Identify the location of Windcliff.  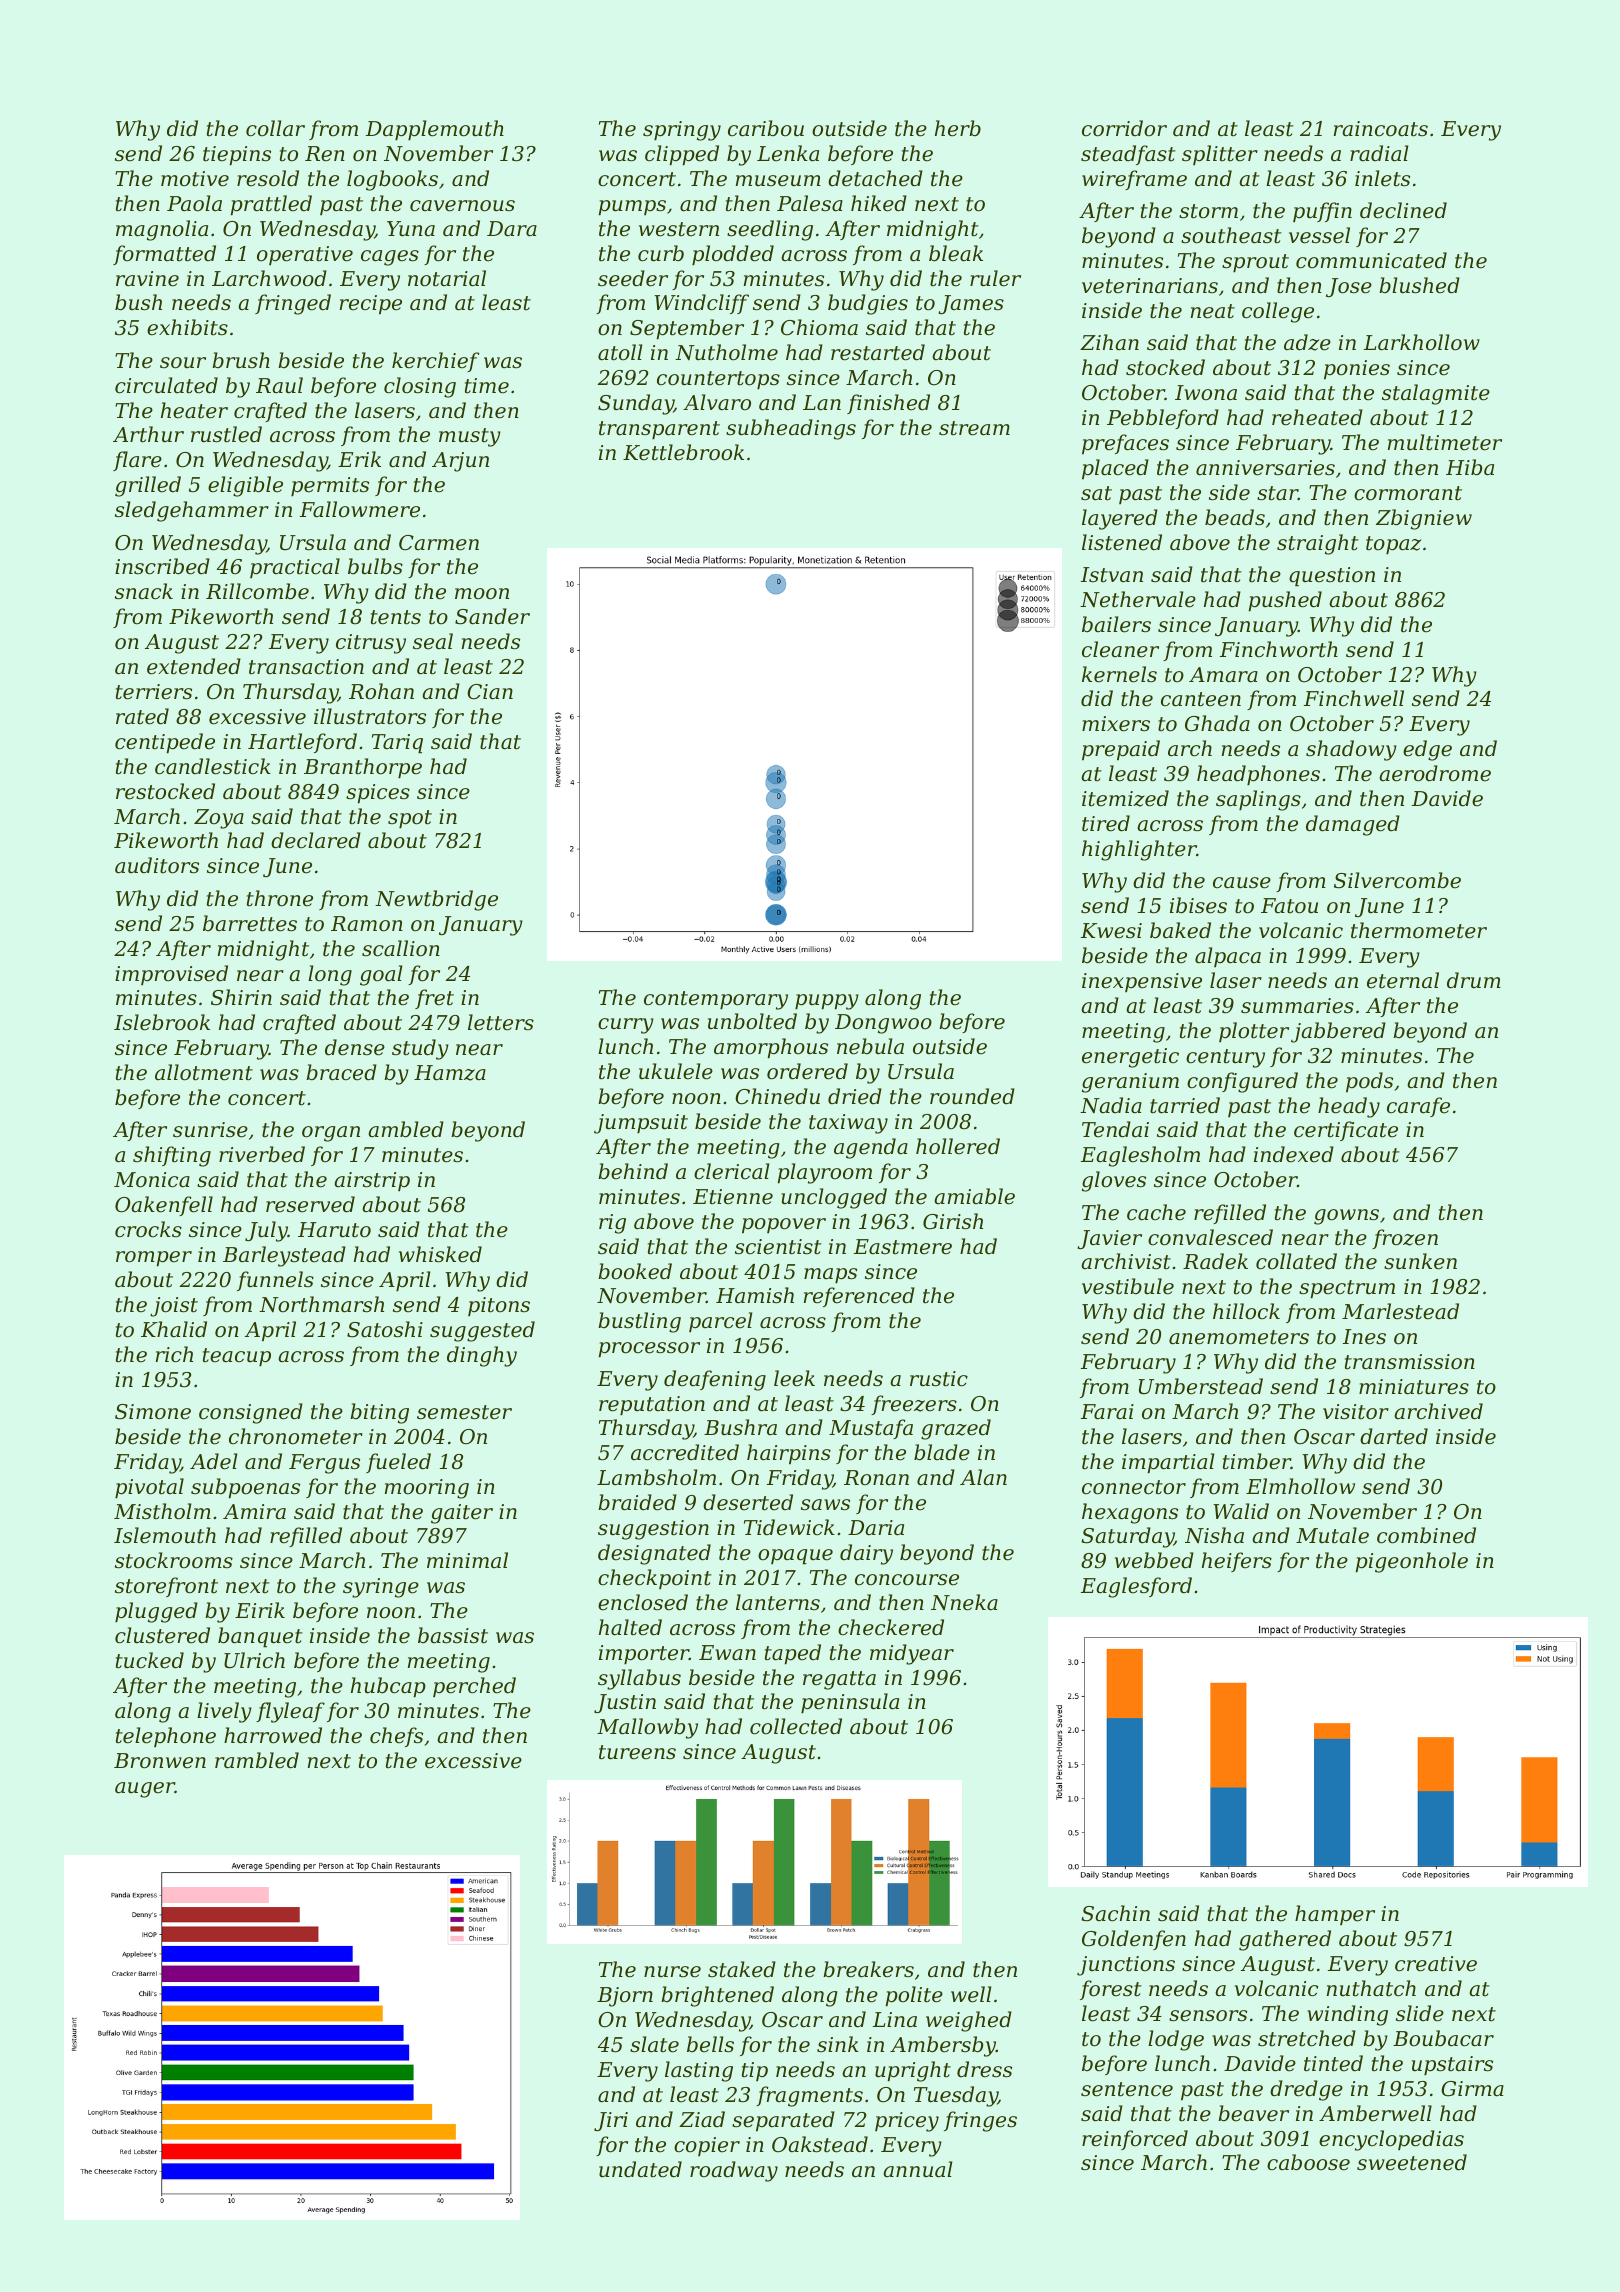
(701, 304).
